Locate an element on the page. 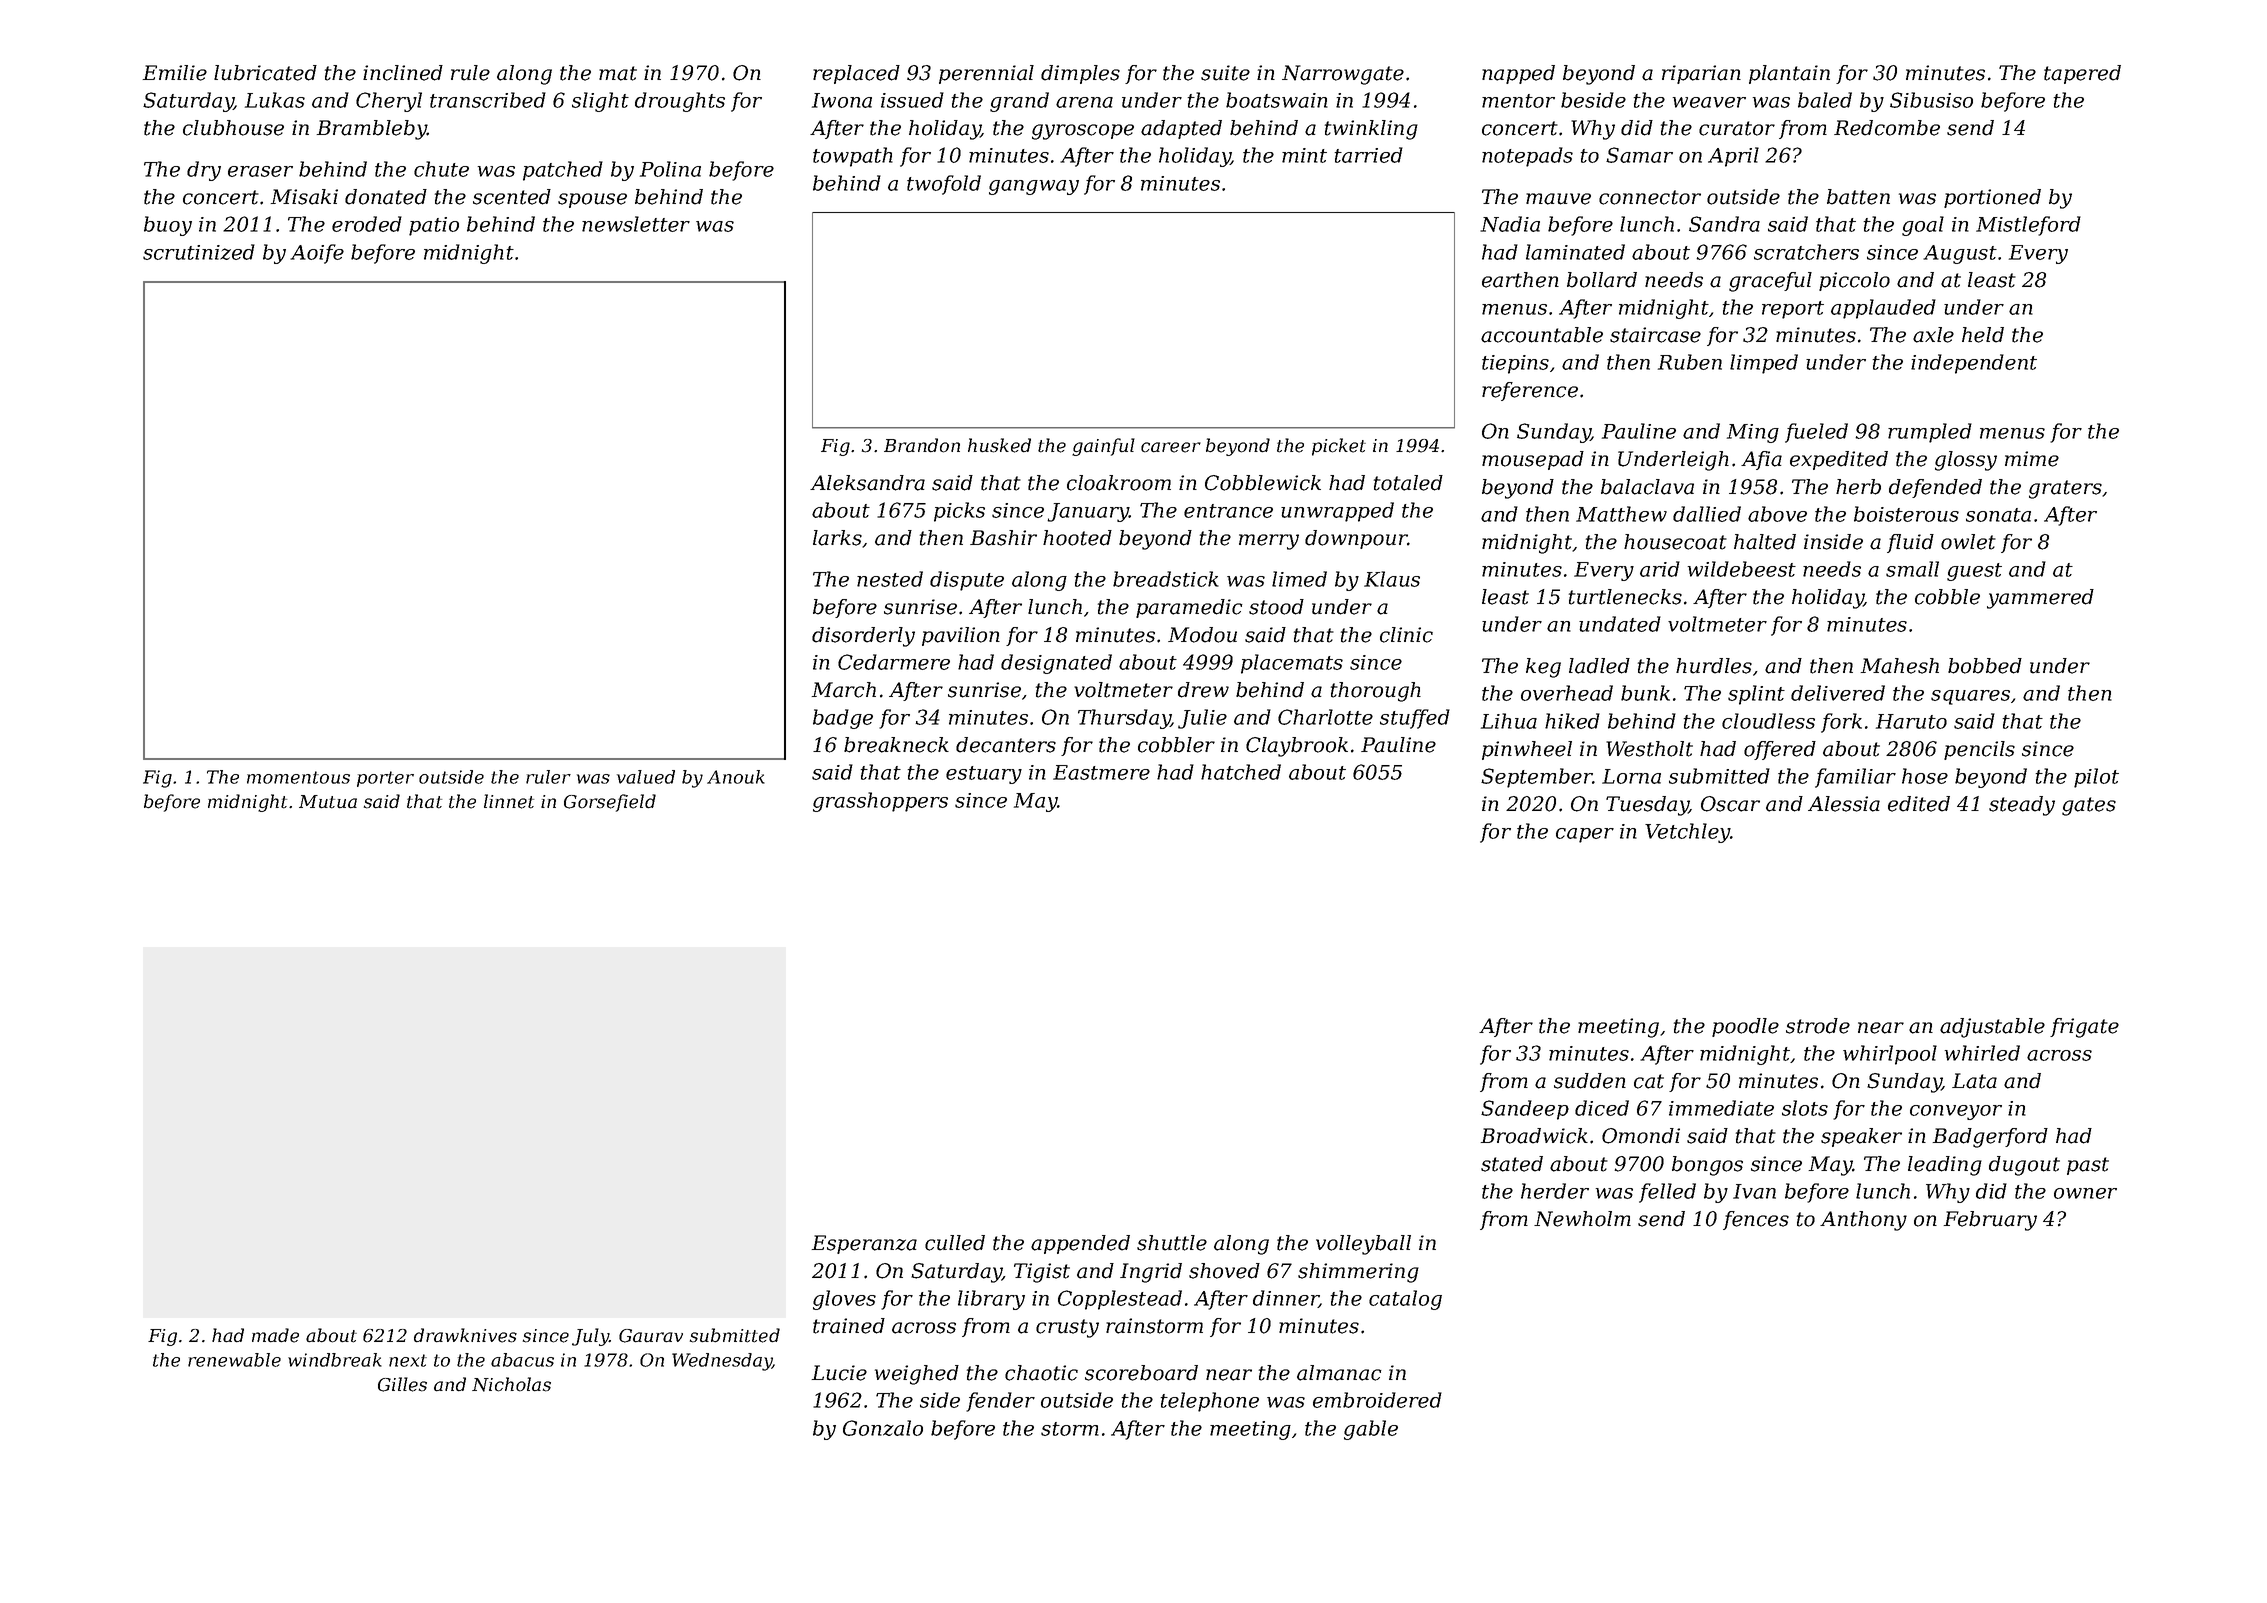 The height and width of the image is (1603, 2267). grasshoppers is located at coordinates (880, 802).
